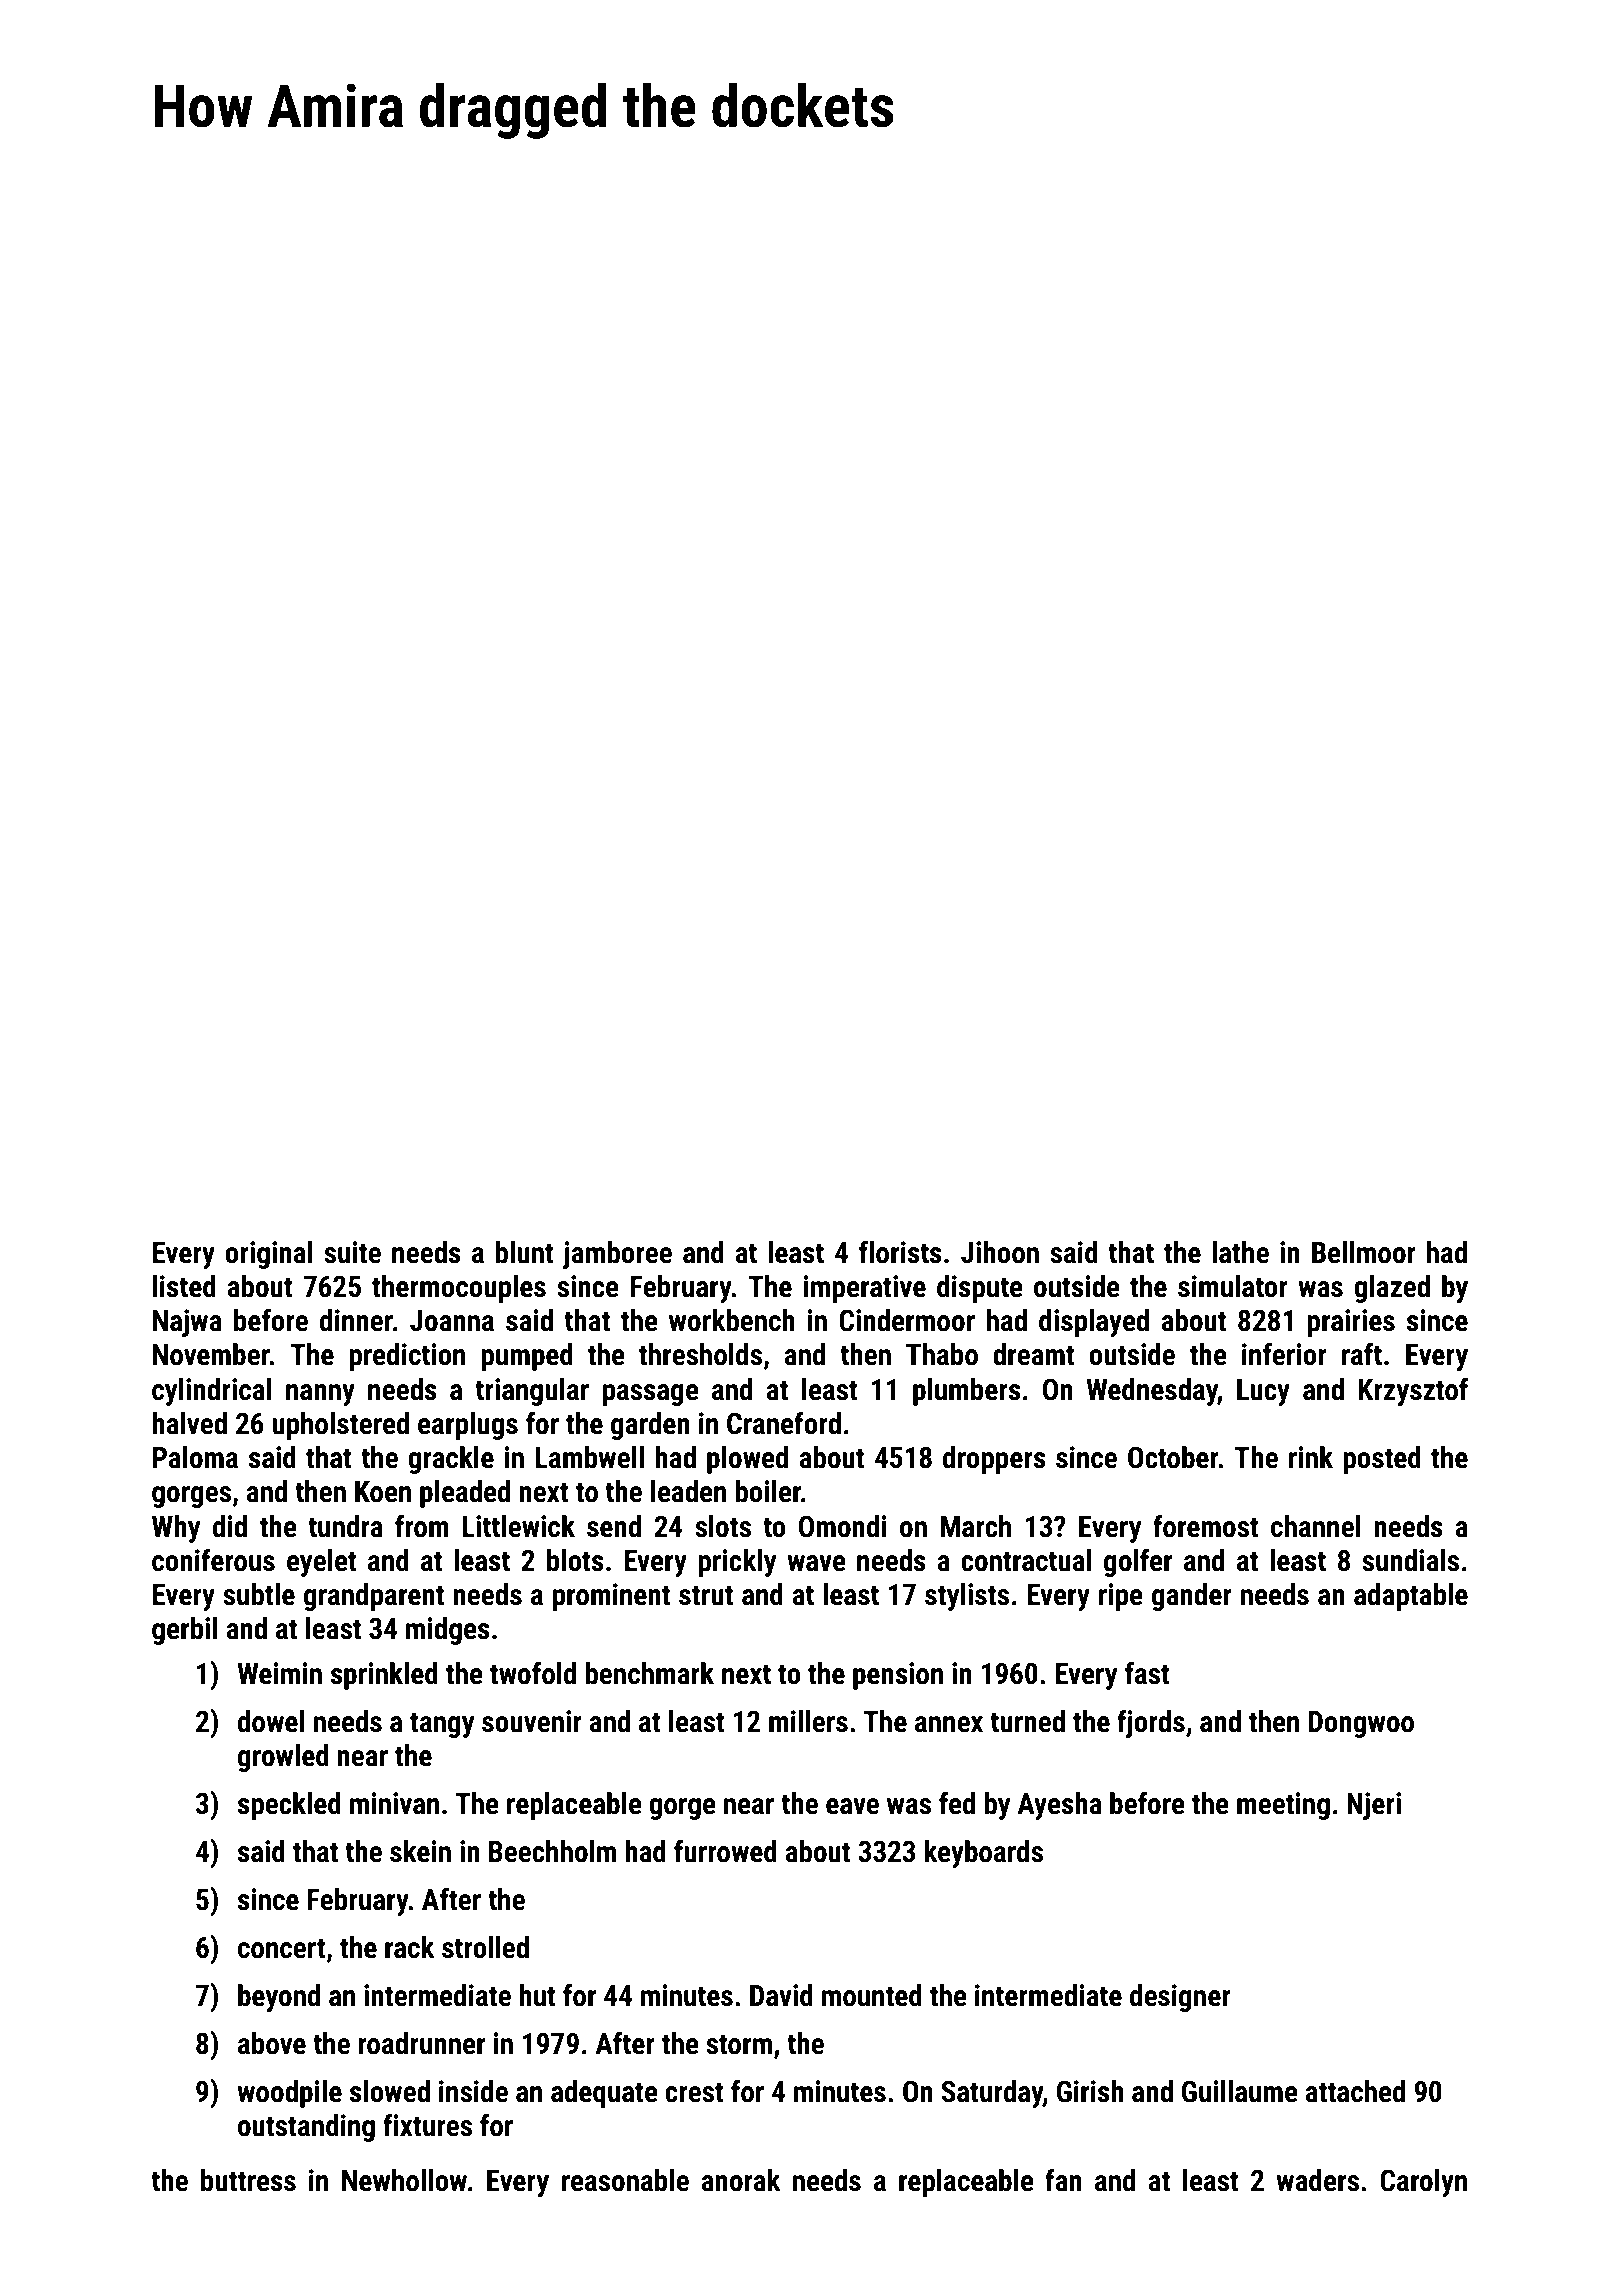 Image resolution: width=1620 pixels, height=2292 pixels. What do you see at coordinates (1364, 1252) in the image?
I see `Bellmoor` at bounding box center [1364, 1252].
